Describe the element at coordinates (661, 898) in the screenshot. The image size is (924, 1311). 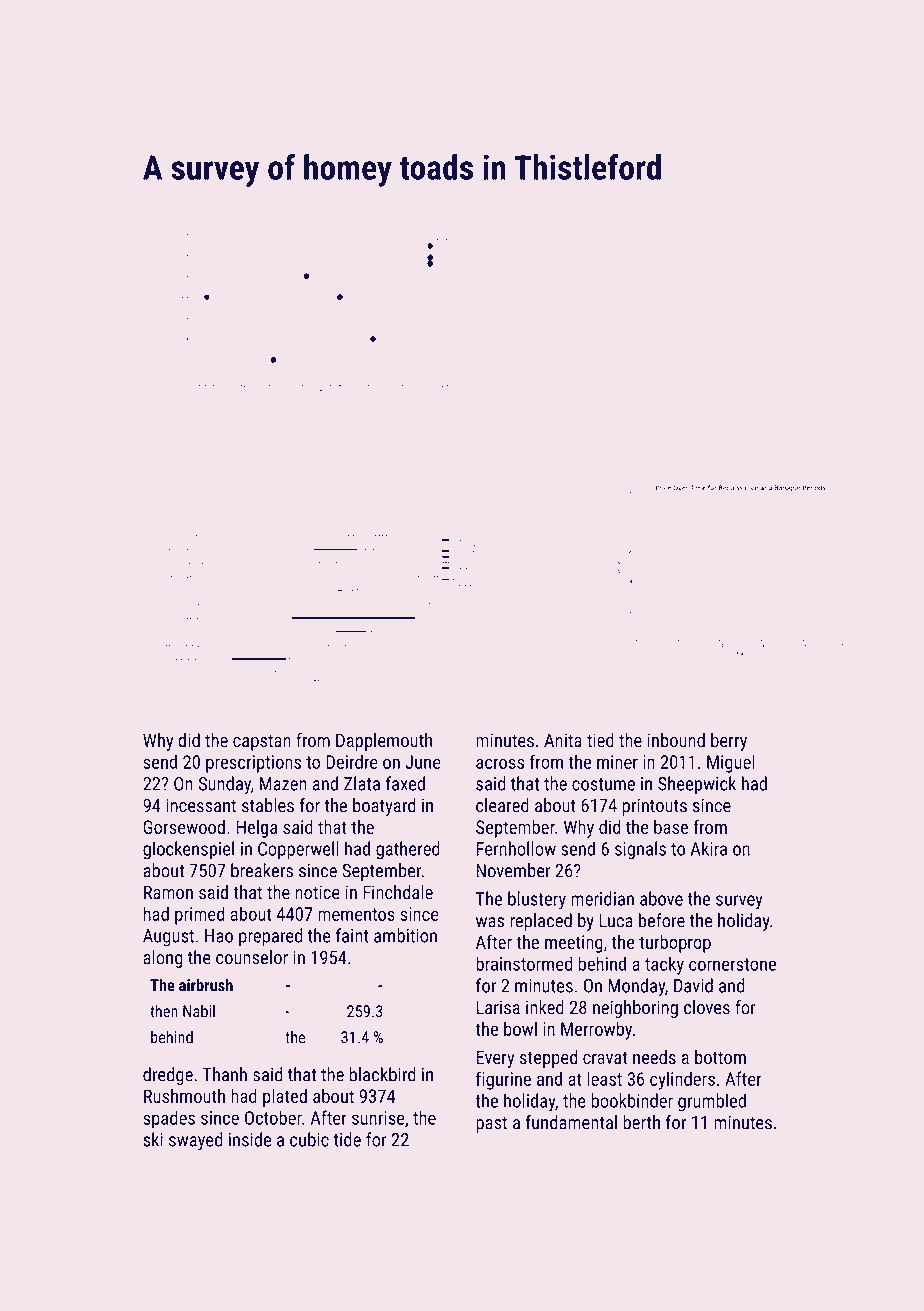
I see `above` at that location.
